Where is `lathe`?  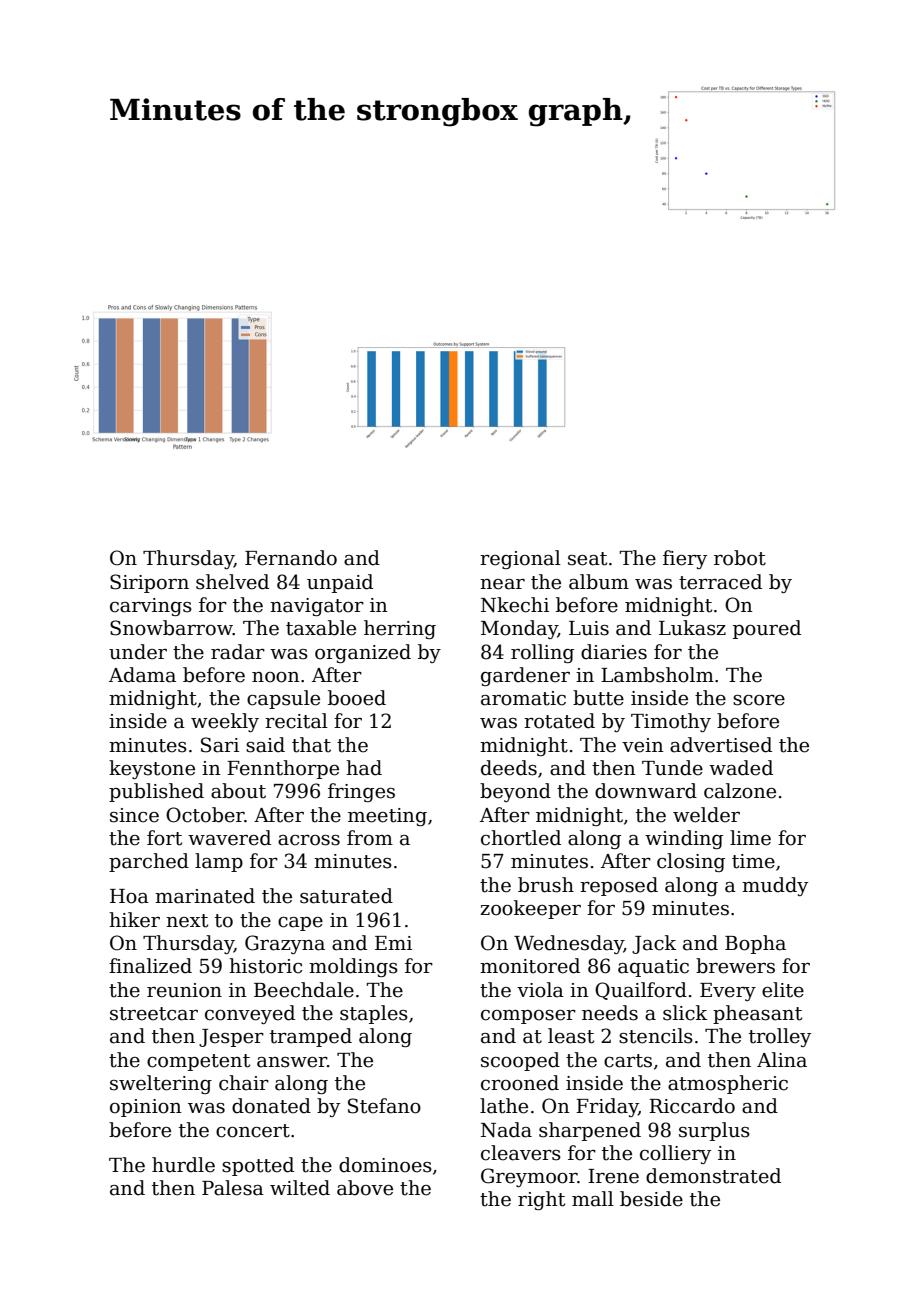
lathe is located at coordinates (504, 1106).
